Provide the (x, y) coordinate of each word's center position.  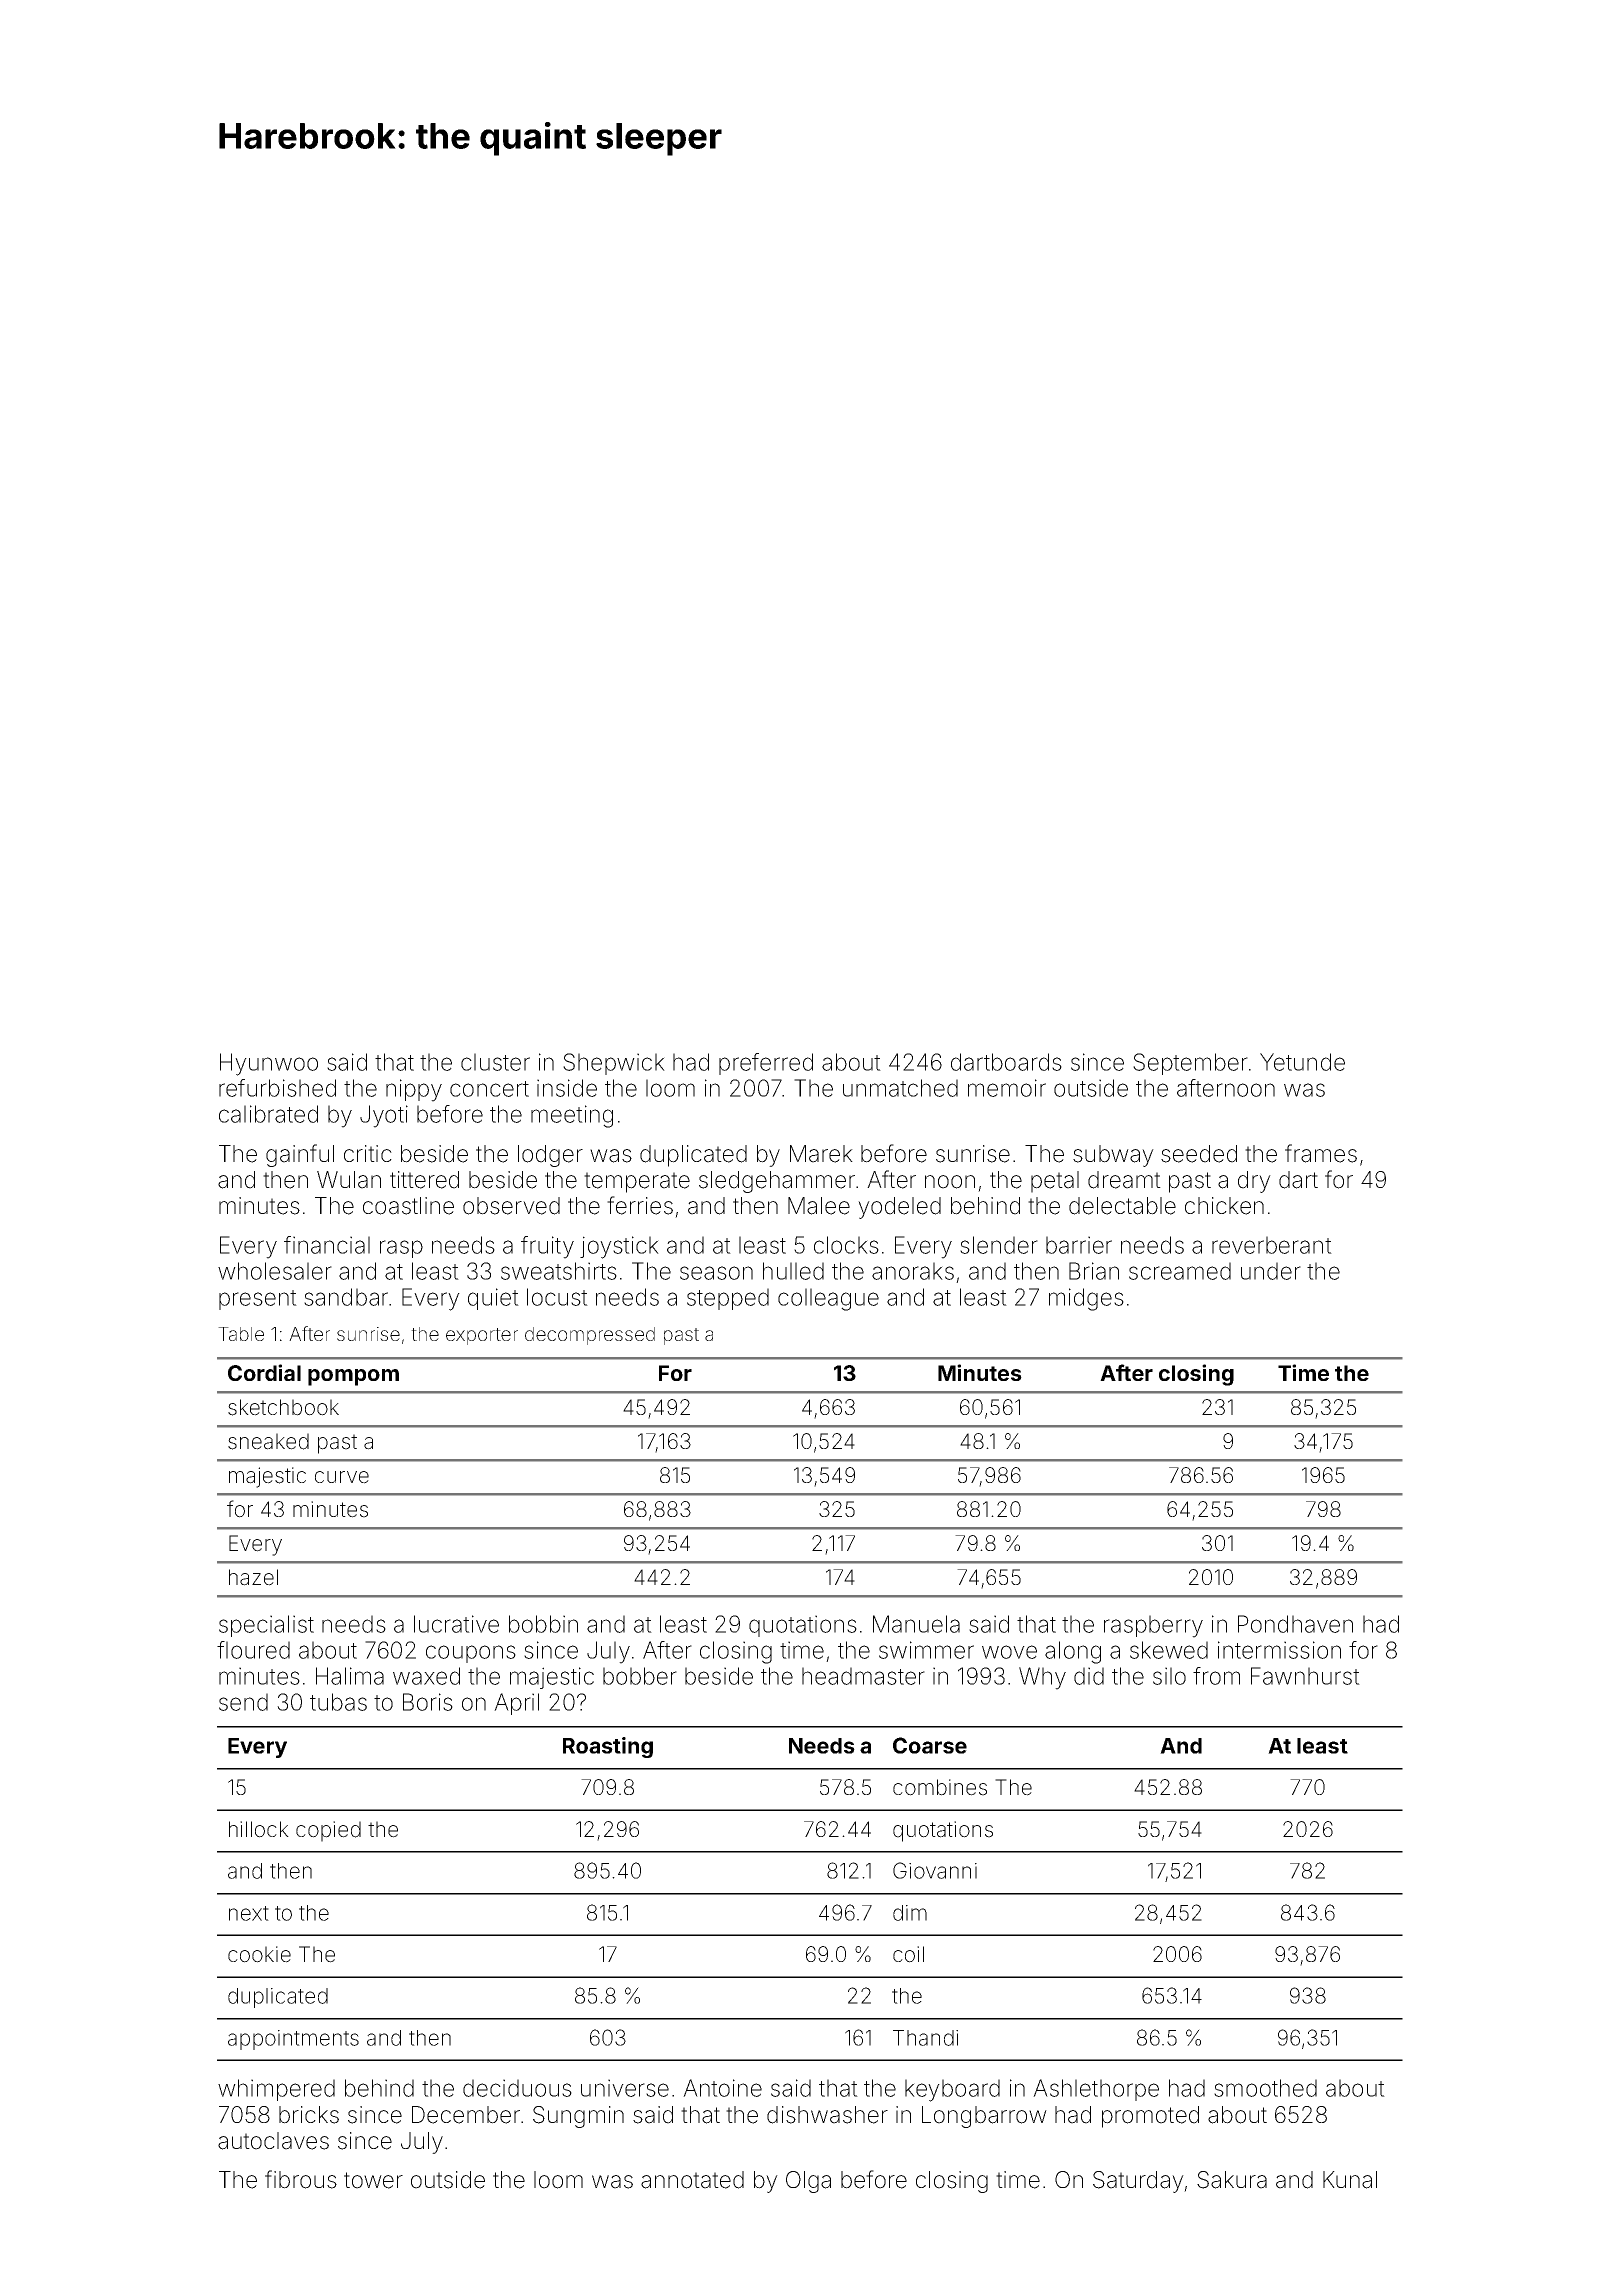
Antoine (722, 2088)
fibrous (301, 2179)
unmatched (900, 1088)
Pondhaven (1295, 1624)
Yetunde (1302, 1062)
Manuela (916, 1624)
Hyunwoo (269, 1064)
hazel (253, 1577)
